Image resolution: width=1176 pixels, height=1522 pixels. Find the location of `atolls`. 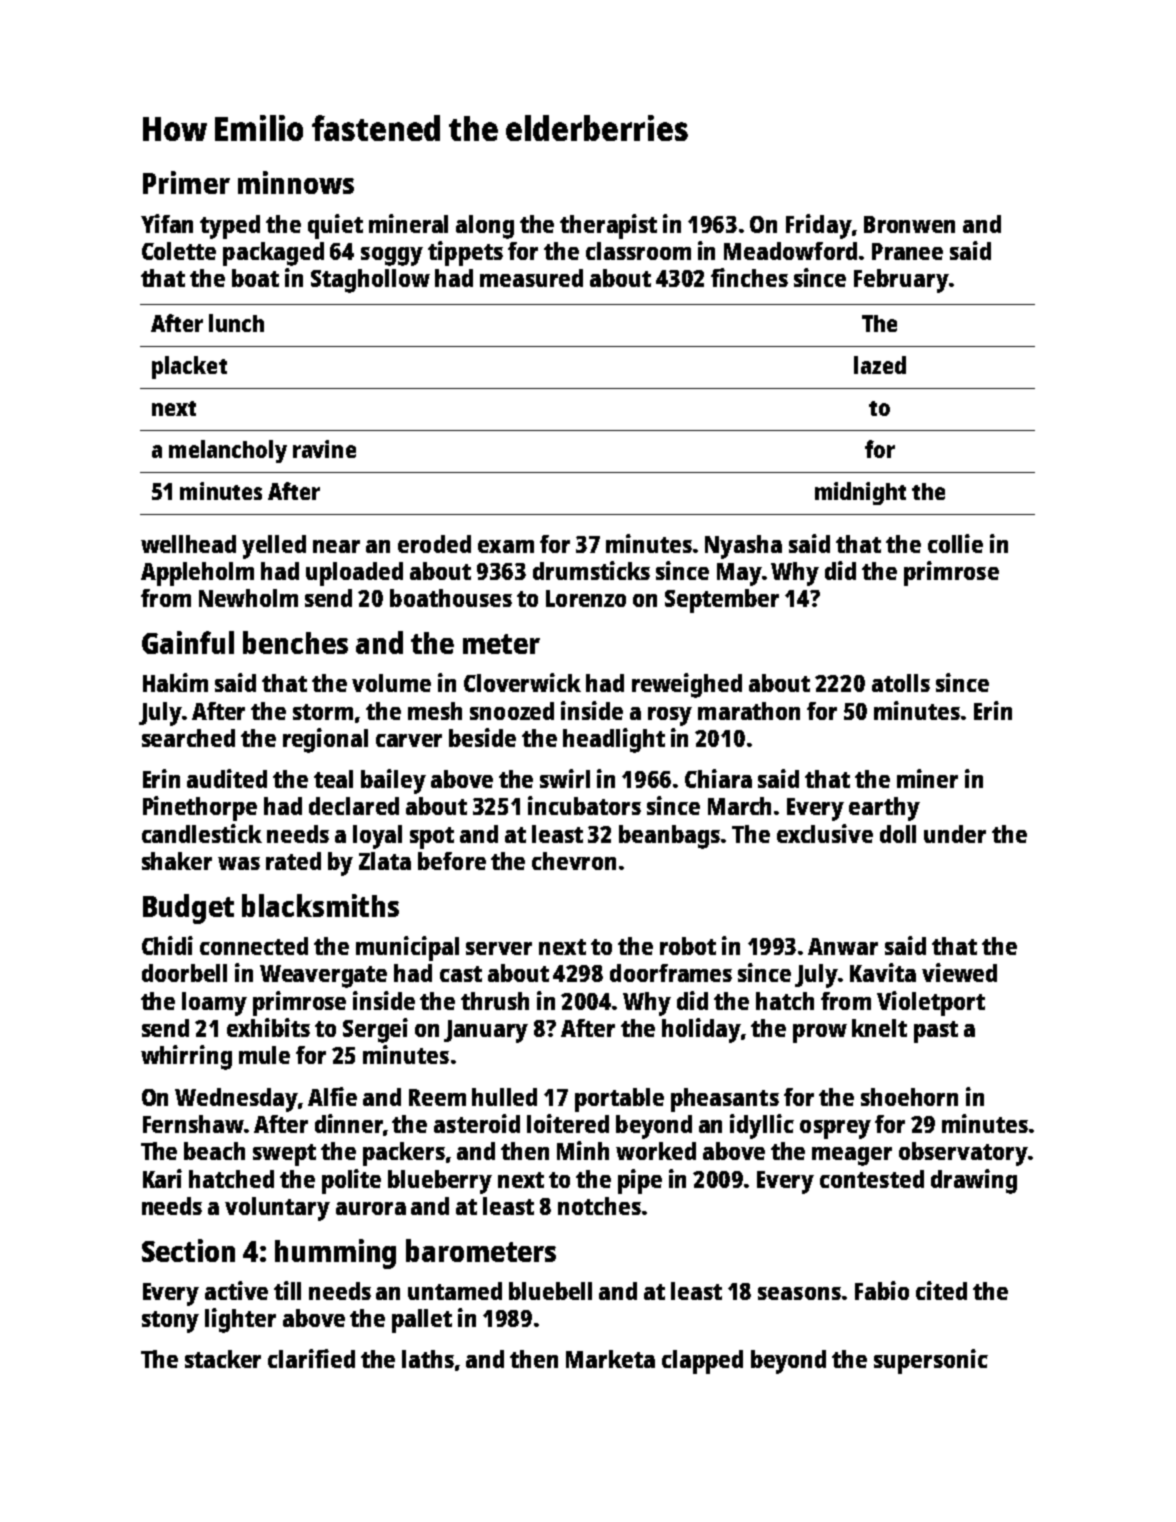

atolls is located at coordinates (901, 683).
